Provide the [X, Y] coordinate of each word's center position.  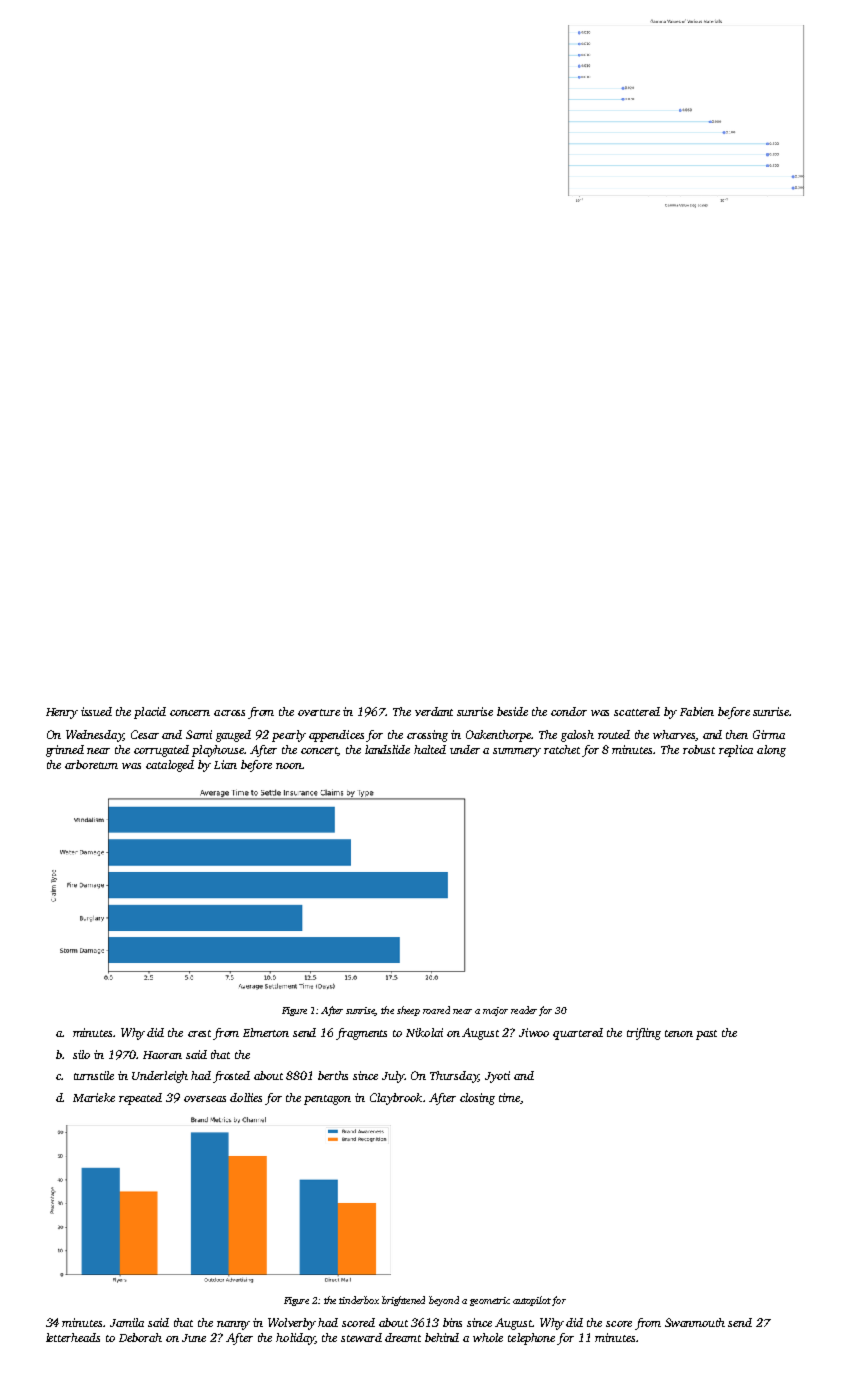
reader [524, 1010]
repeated [140, 1099]
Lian [225, 764]
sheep [408, 1011]
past [706, 1035]
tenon [679, 1033]
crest [199, 1033]
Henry [62, 713]
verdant [434, 711]
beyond [444, 1301]
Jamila [127, 1322]
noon [289, 766]
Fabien [697, 711]
